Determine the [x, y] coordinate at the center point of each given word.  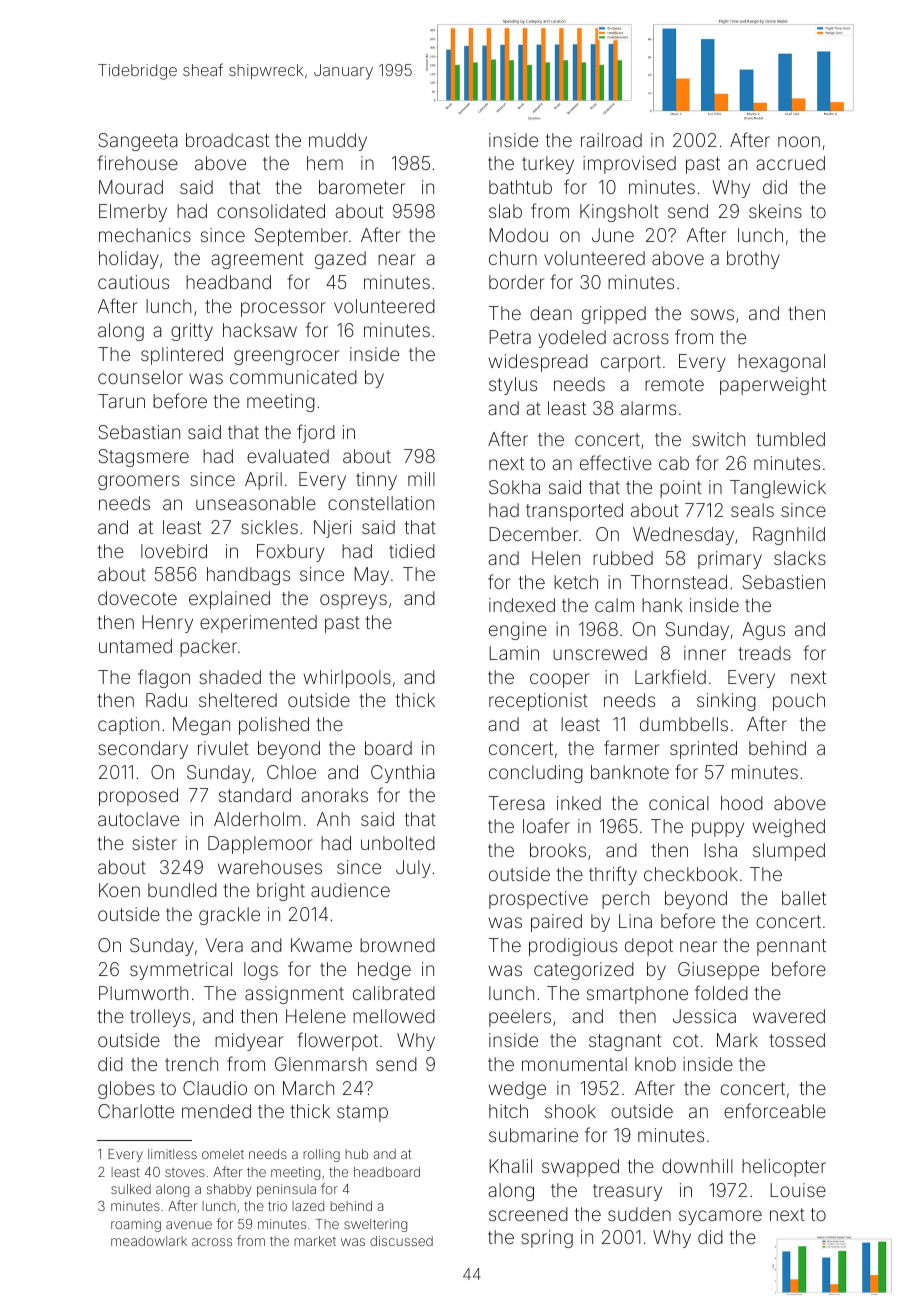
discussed [401, 1241]
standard [255, 795]
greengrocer [287, 357]
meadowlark [149, 1241]
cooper [560, 680]
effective [616, 462]
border [517, 282]
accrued [790, 163]
